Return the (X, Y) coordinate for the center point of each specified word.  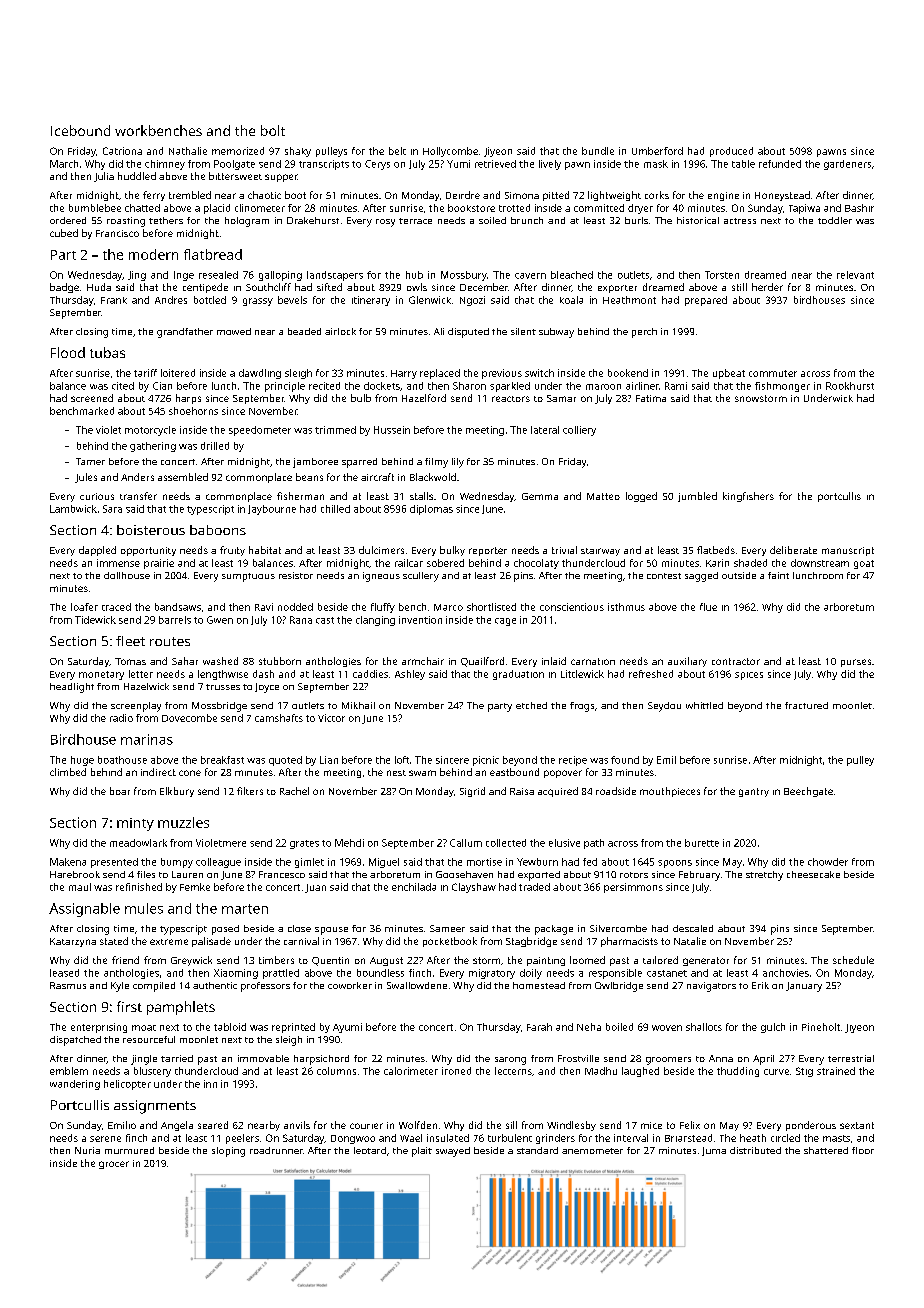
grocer (114, 1165)
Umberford (657, 151)
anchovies (786, 973)
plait (422, 1152)
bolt (273, 130)
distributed (755, 1150)
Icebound (80, 130)
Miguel (384, 863)
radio (121, 718)
